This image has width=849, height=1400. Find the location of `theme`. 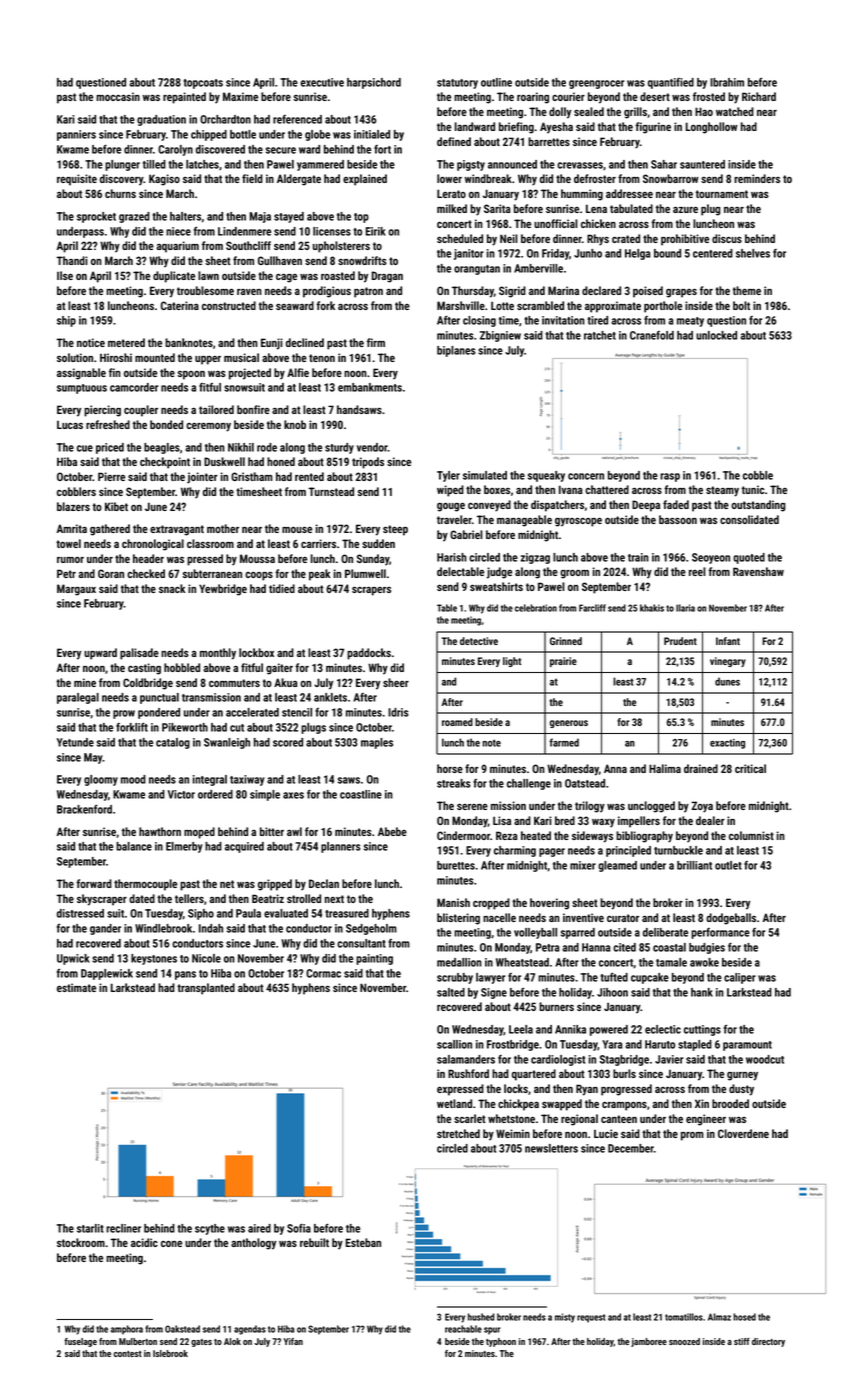

theme is located at coordinates (747, 290).
